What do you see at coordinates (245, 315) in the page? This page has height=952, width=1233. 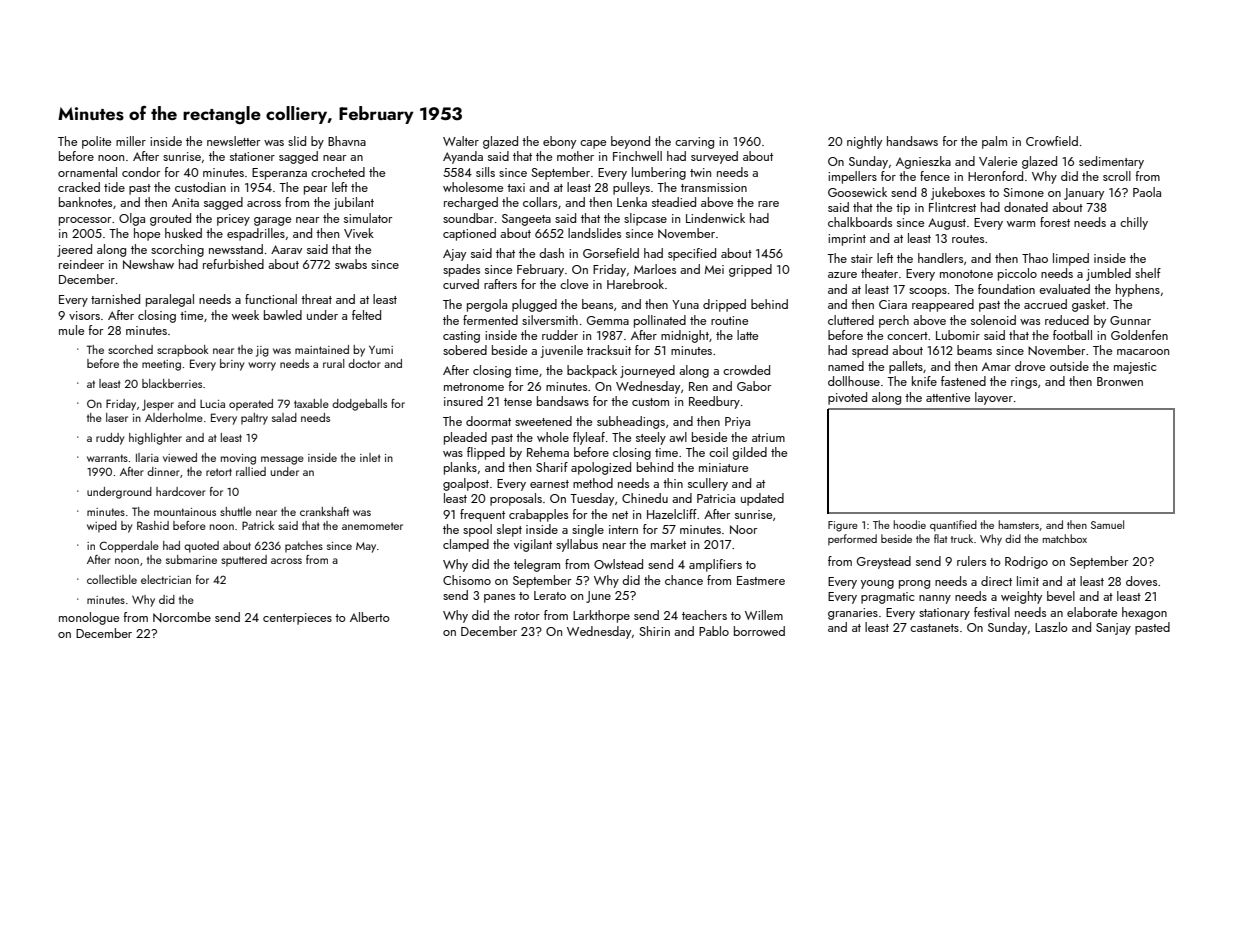 I see `week` at bounding box center [245, 315].
